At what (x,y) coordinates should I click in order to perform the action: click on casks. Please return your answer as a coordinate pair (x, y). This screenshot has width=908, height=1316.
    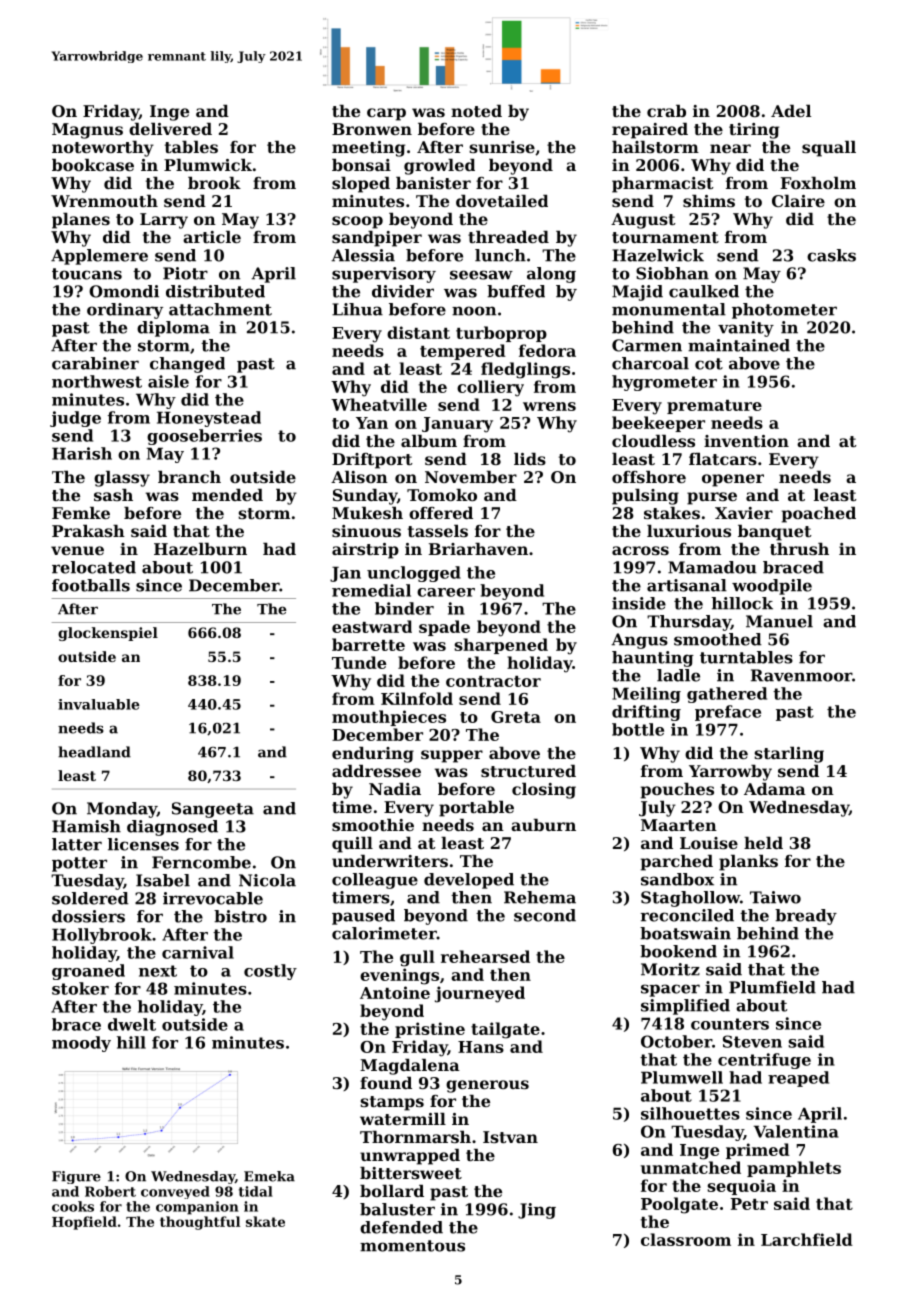
    Looking at the image, I should click on (831, 255).
